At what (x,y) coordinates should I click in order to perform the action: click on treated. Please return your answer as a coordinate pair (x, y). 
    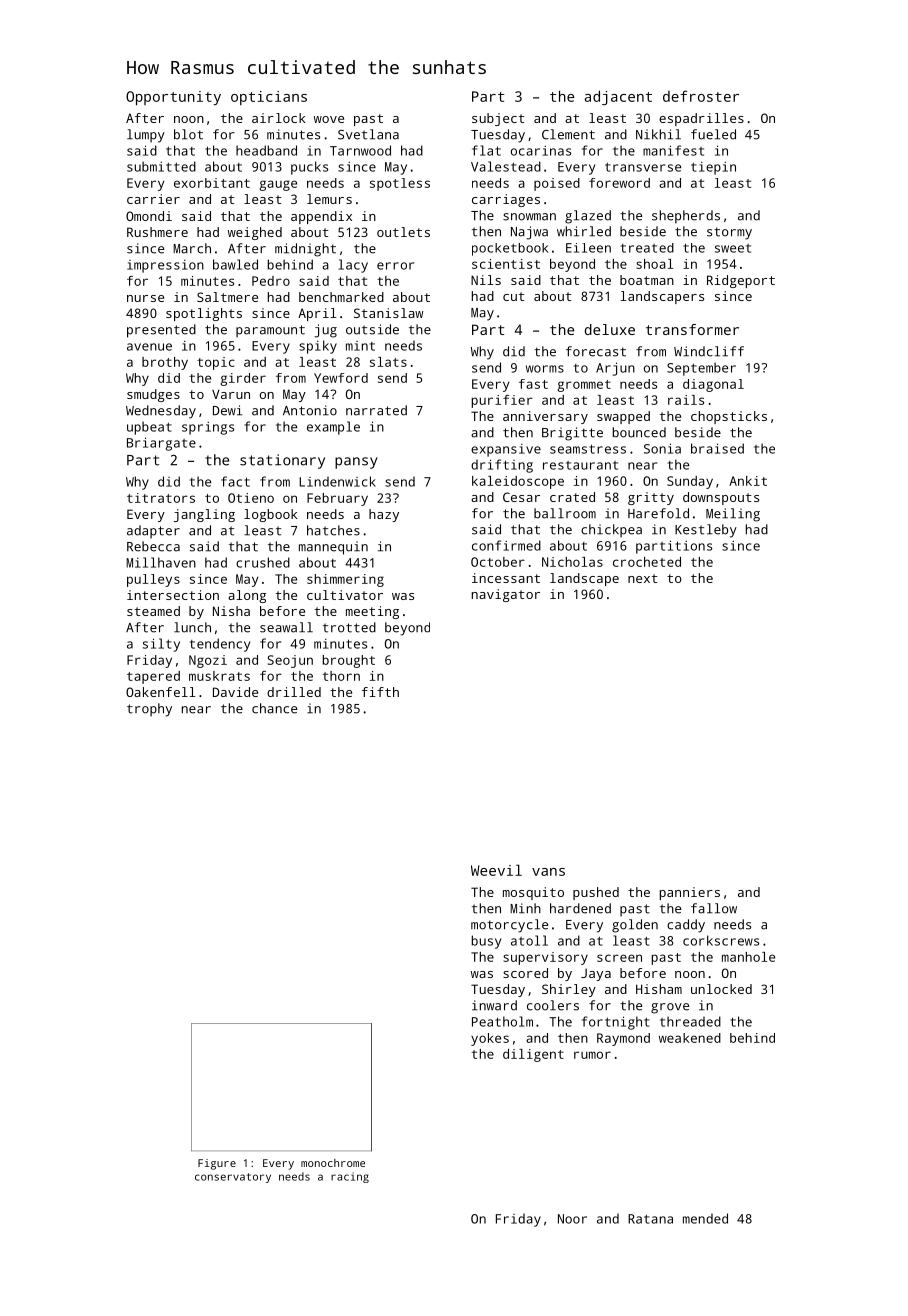
    Looking at the image, I should click on (647, 248).
